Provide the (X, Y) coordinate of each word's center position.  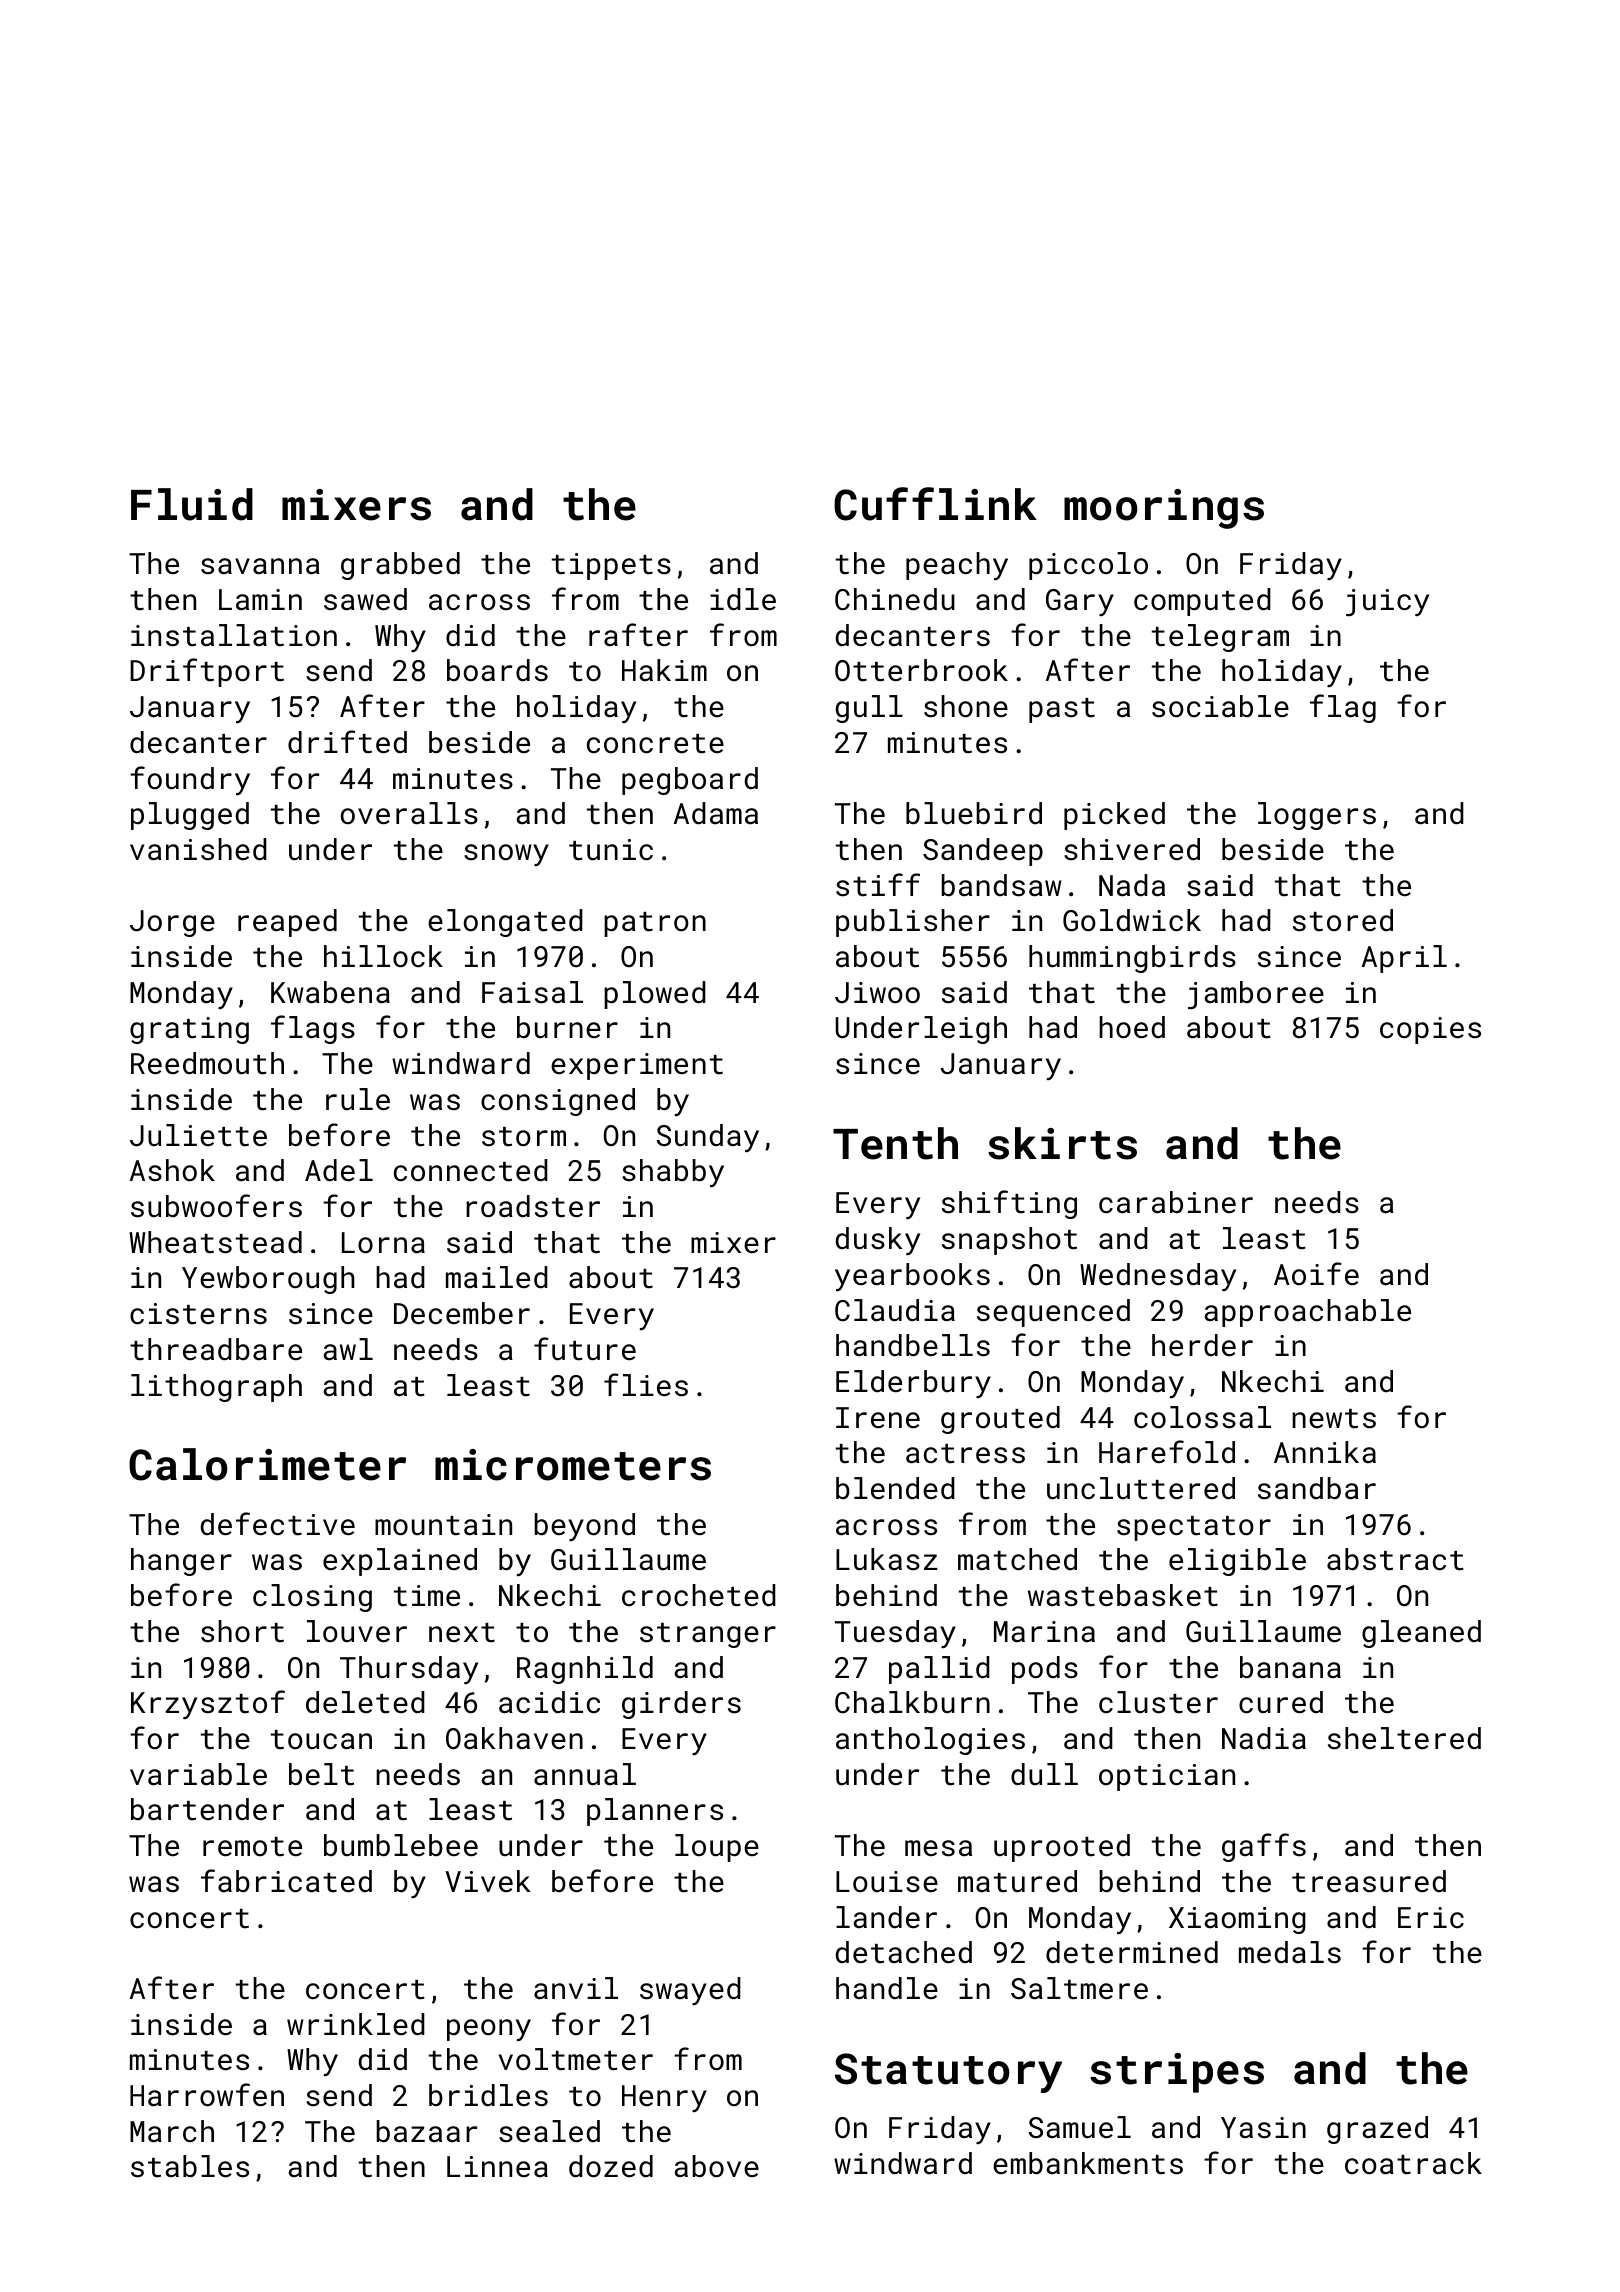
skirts (1062, 1143)
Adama (716, 813)
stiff (878, 885)
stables (190, 2166)
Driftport (207, 672)
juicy (1387, 602)
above (716, 2166)
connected (471, 1170)
